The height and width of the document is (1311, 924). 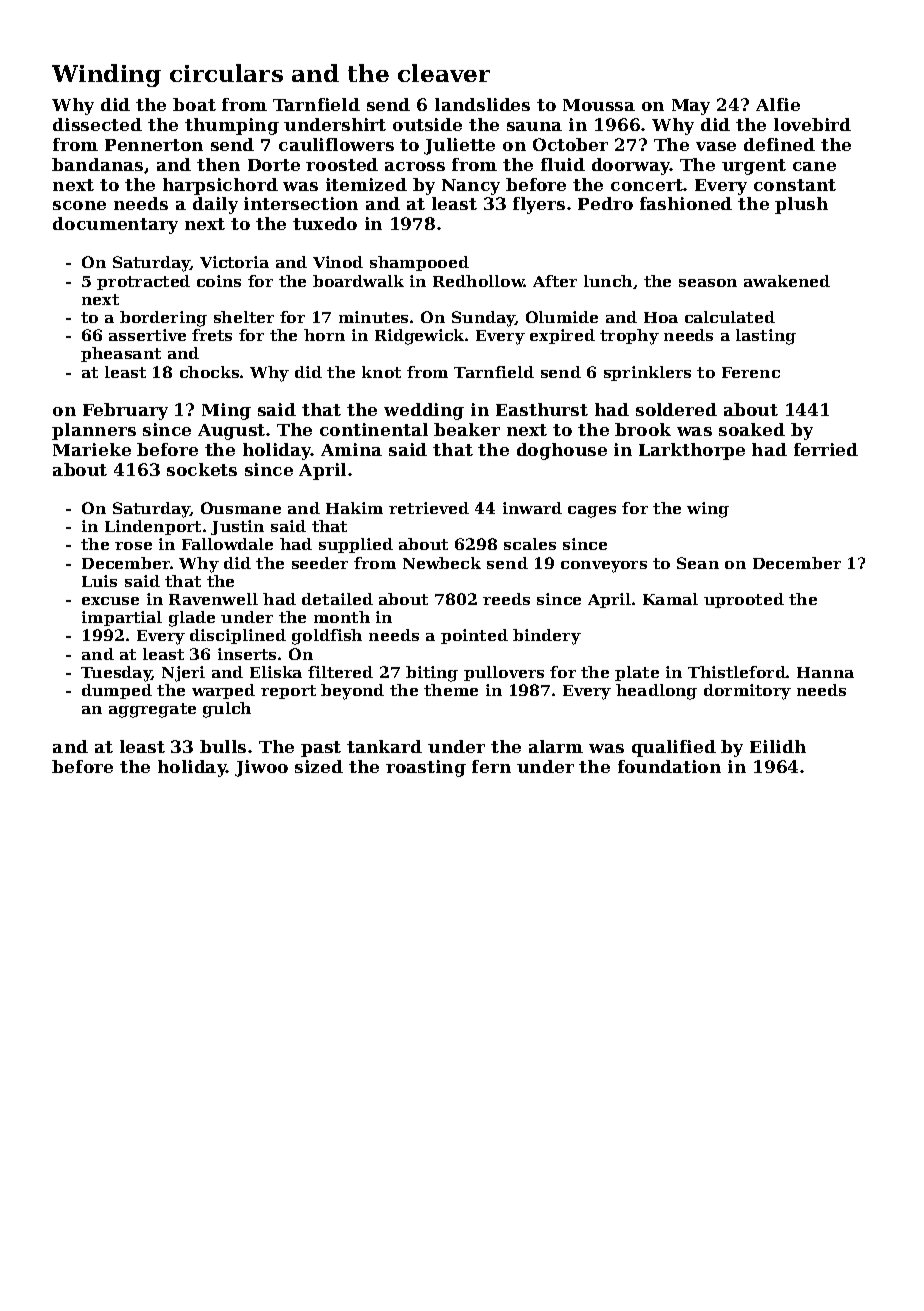 What do you see at coordinates (106, 75) in the document?
I see `Winding` at bounding box center [106, 75].
